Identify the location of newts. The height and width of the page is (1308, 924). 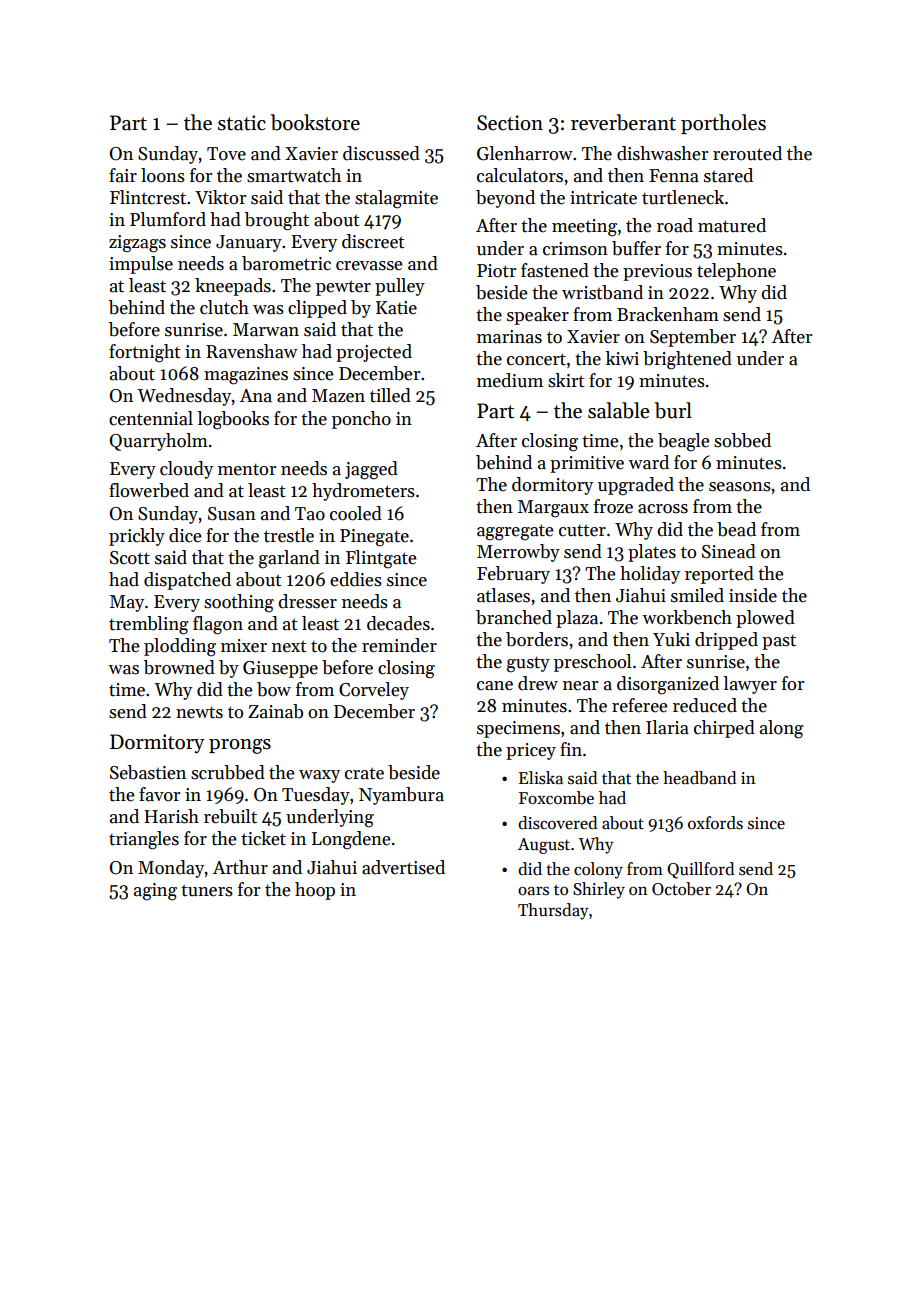
(199, 712).
